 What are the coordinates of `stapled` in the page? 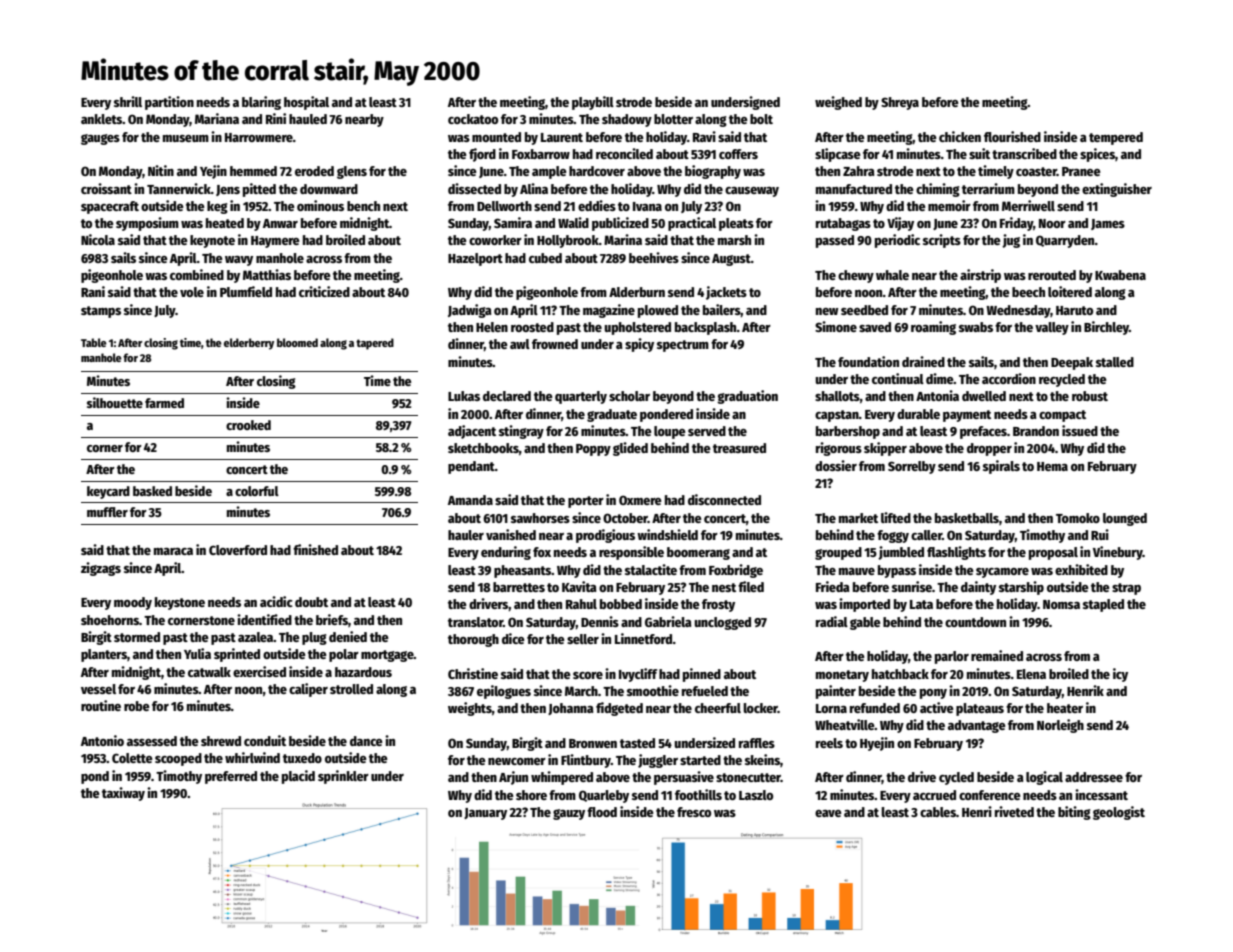 It's located at (1103, 605).
